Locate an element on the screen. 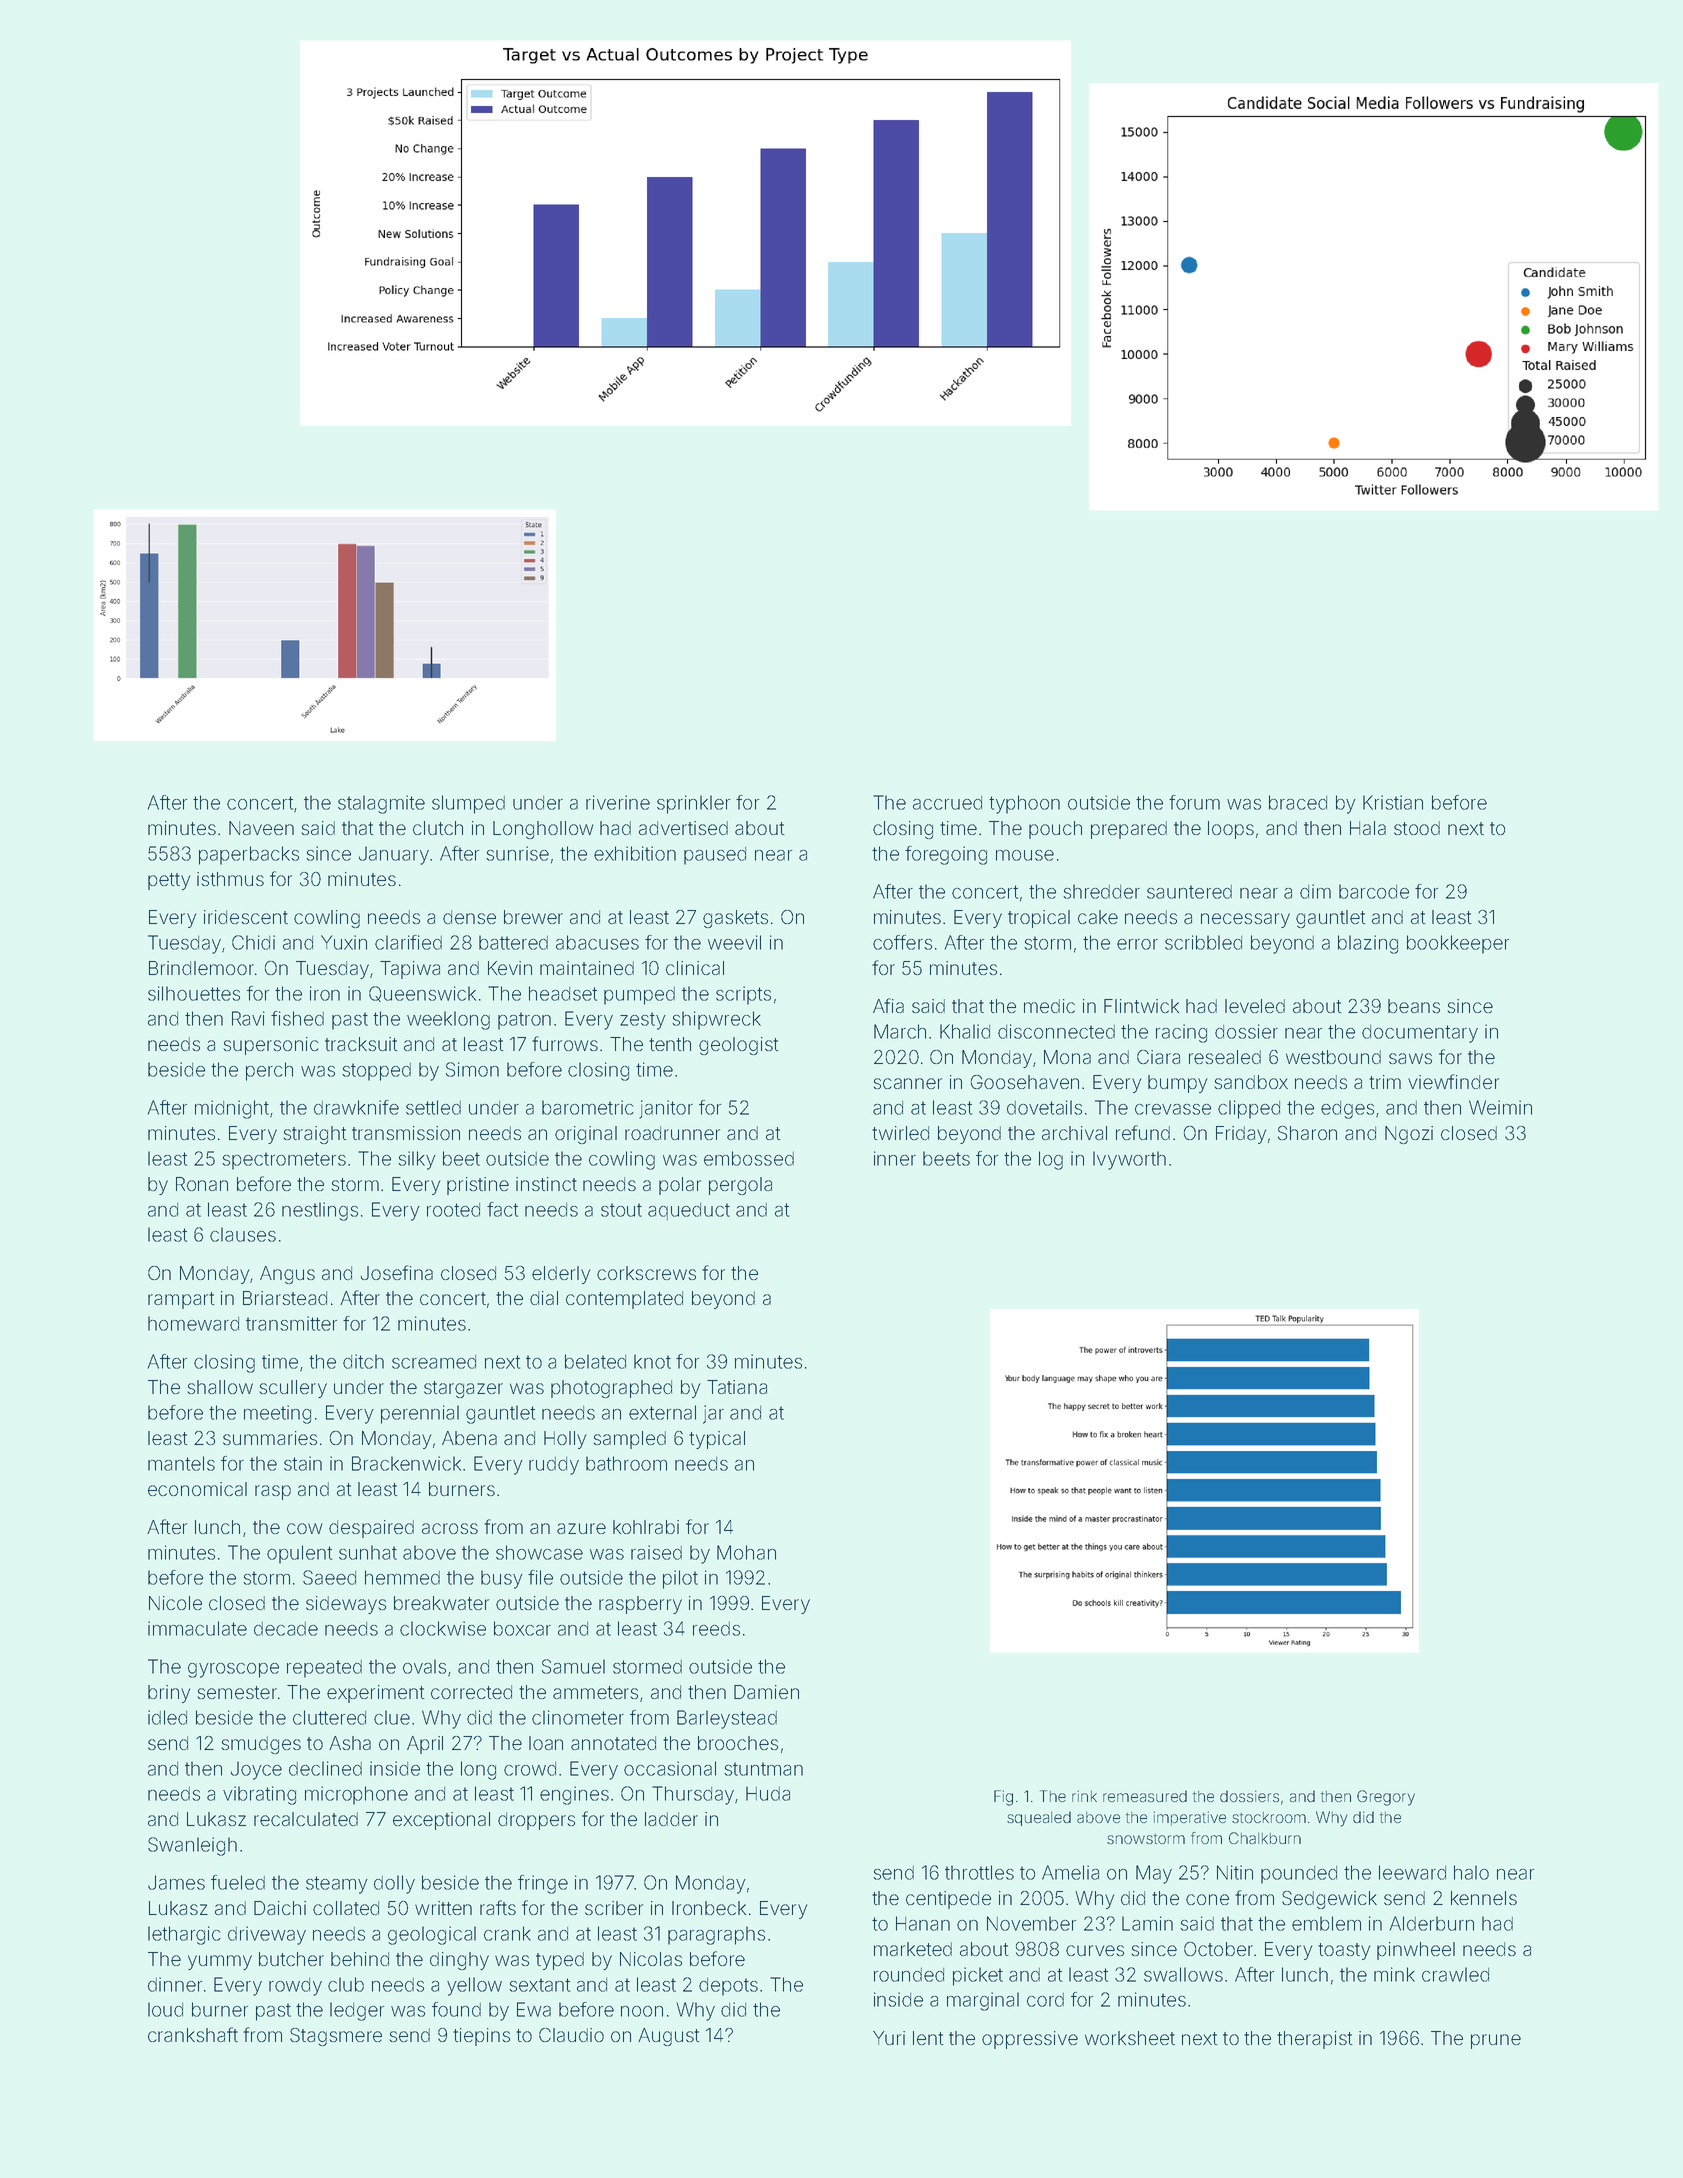 The width and height of the screenshot is (1683, 2178). idled is located at coordinates (167, 1717).
